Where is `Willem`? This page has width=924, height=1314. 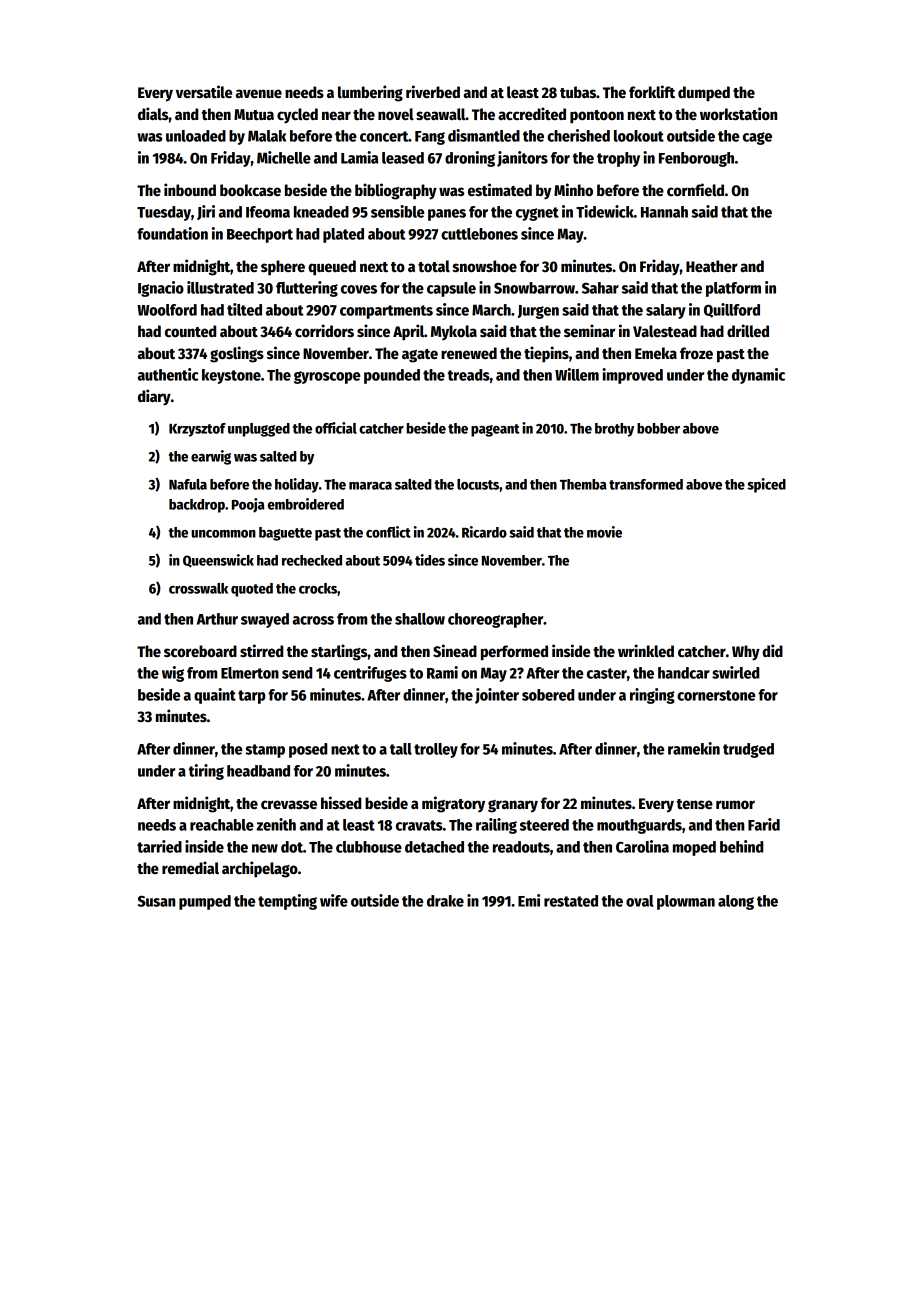 Willem is located at coordinates (577, 374).
